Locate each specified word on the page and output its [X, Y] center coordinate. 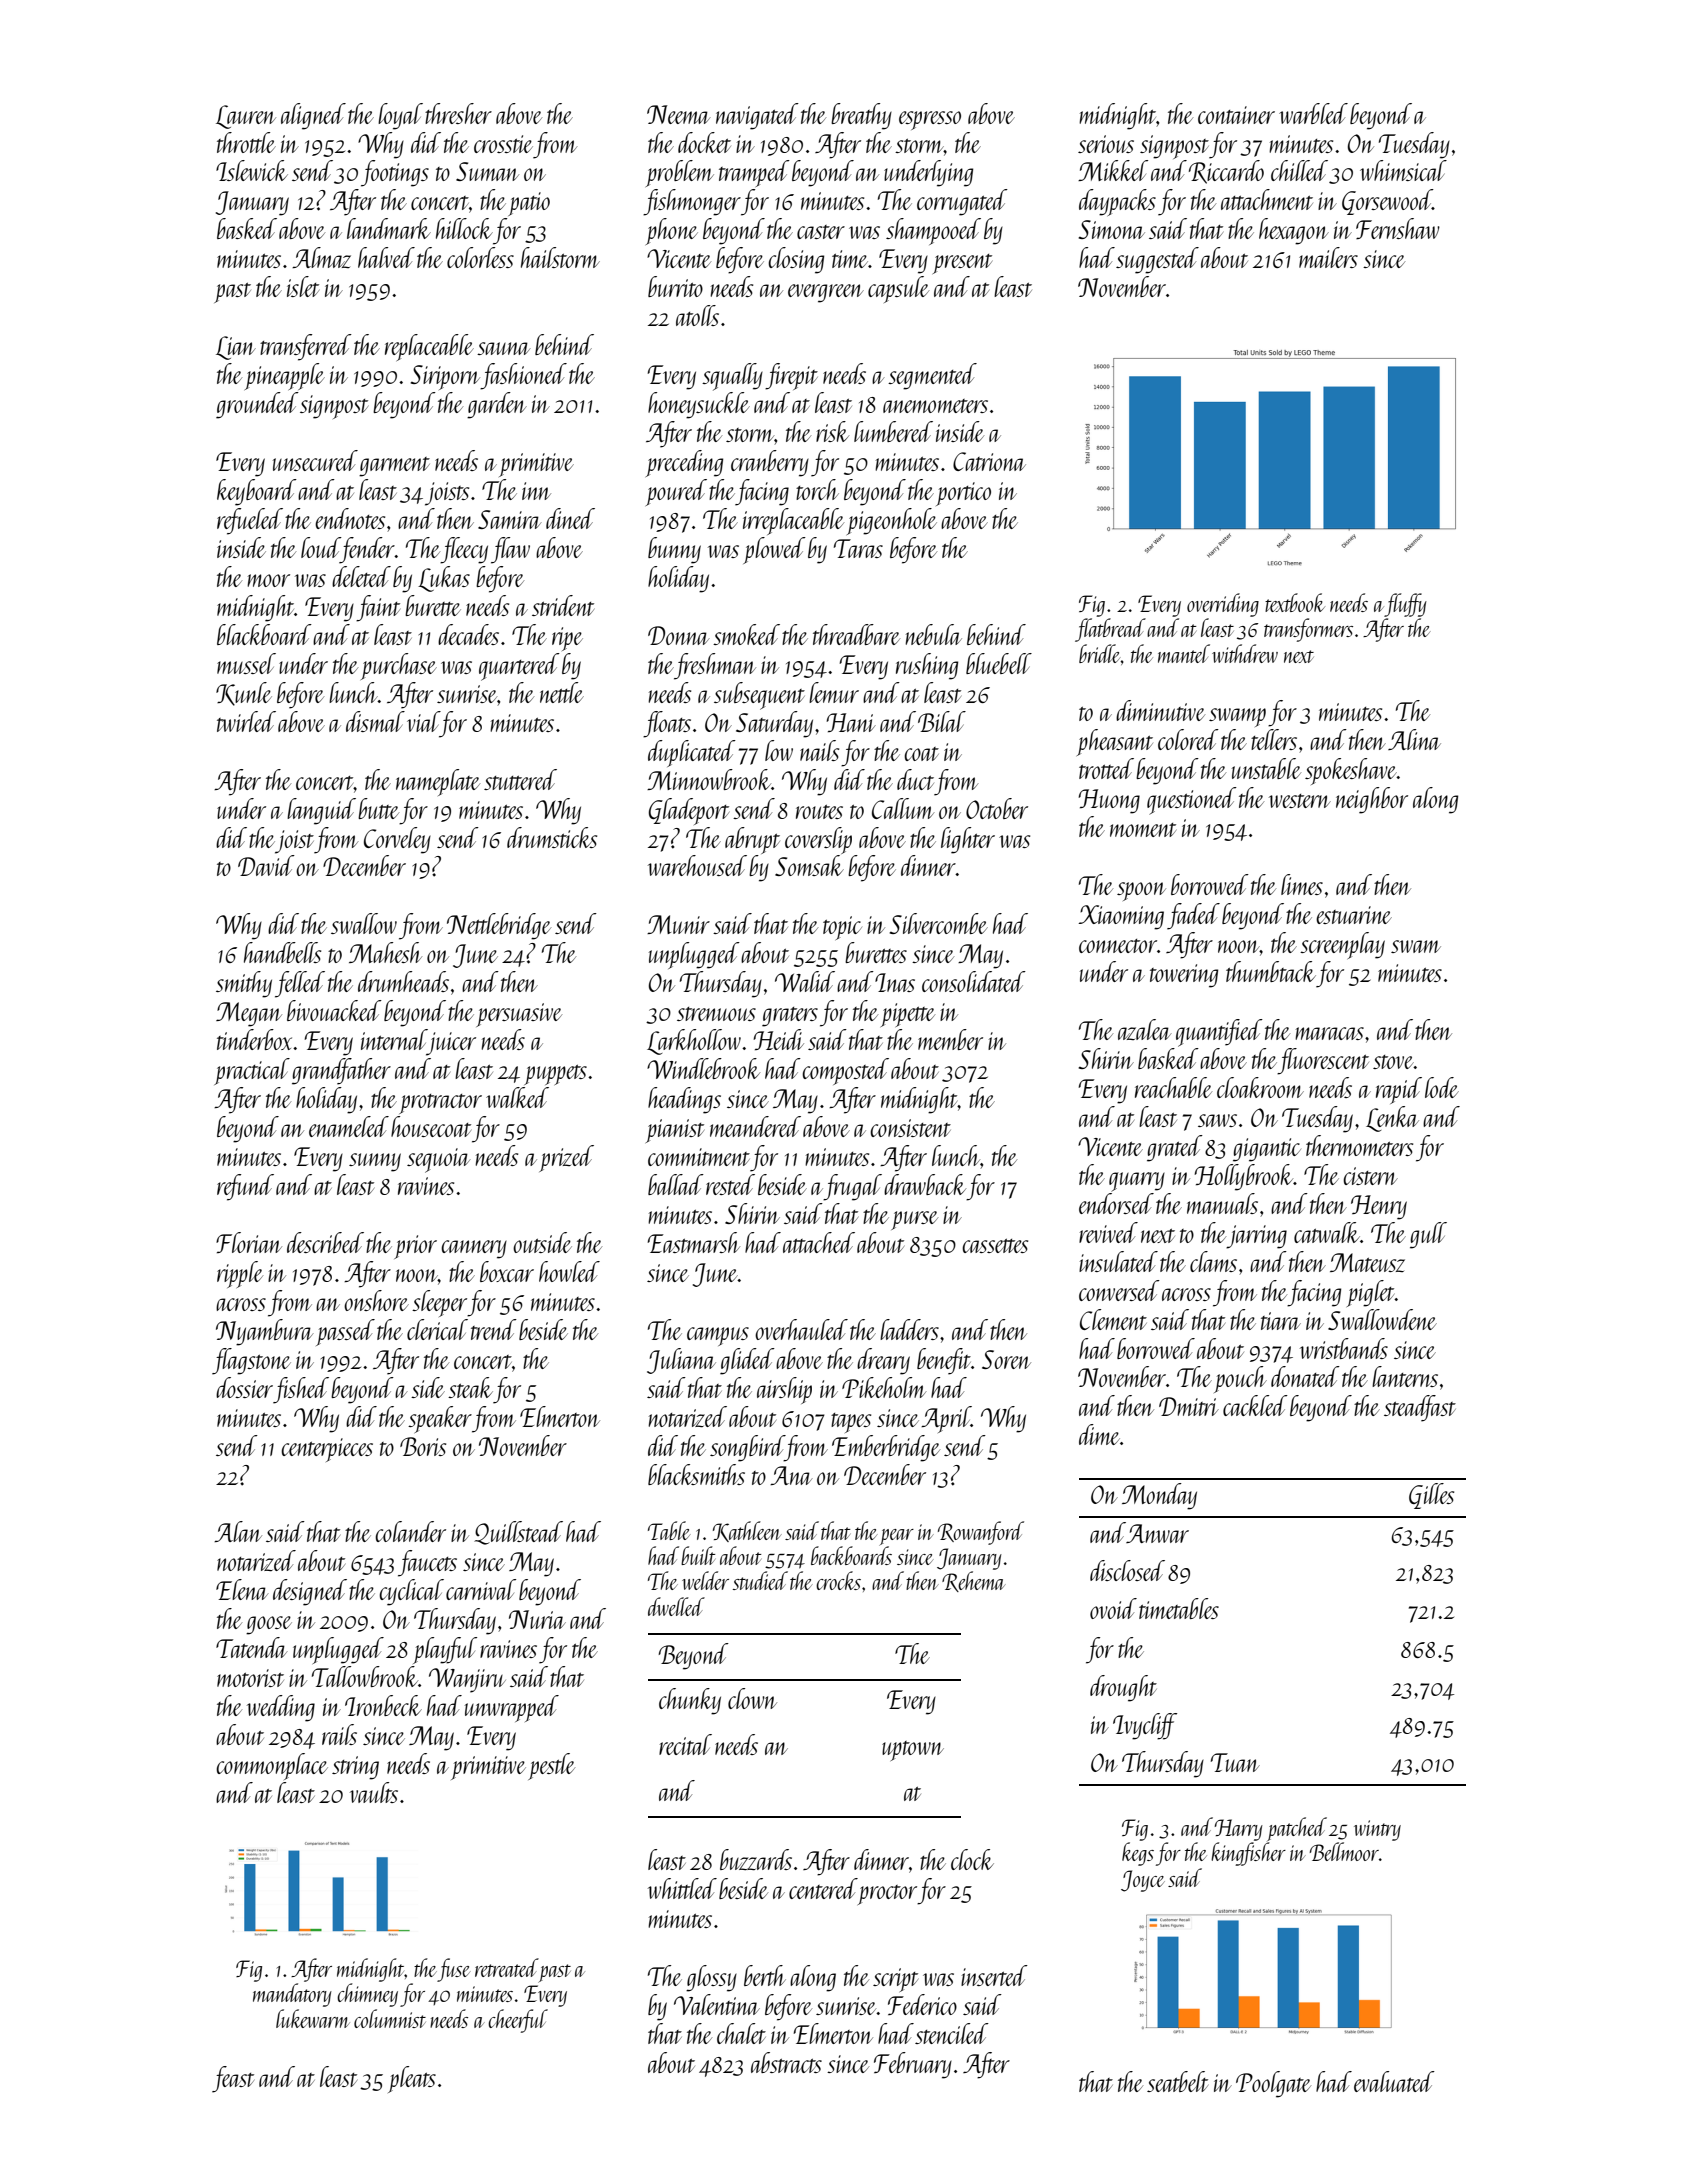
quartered [519, 667]
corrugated [962, 202]
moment [1143, 830]
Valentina [717, 2004]
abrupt [752, 840]
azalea [1145, 1029]
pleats [412, 2079]
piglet [1371, 1293]
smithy [244, 984]
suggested [1157, 260]
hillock [464, 228]
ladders [909, 1329]
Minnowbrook [709, 779]
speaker [440, 1419]
